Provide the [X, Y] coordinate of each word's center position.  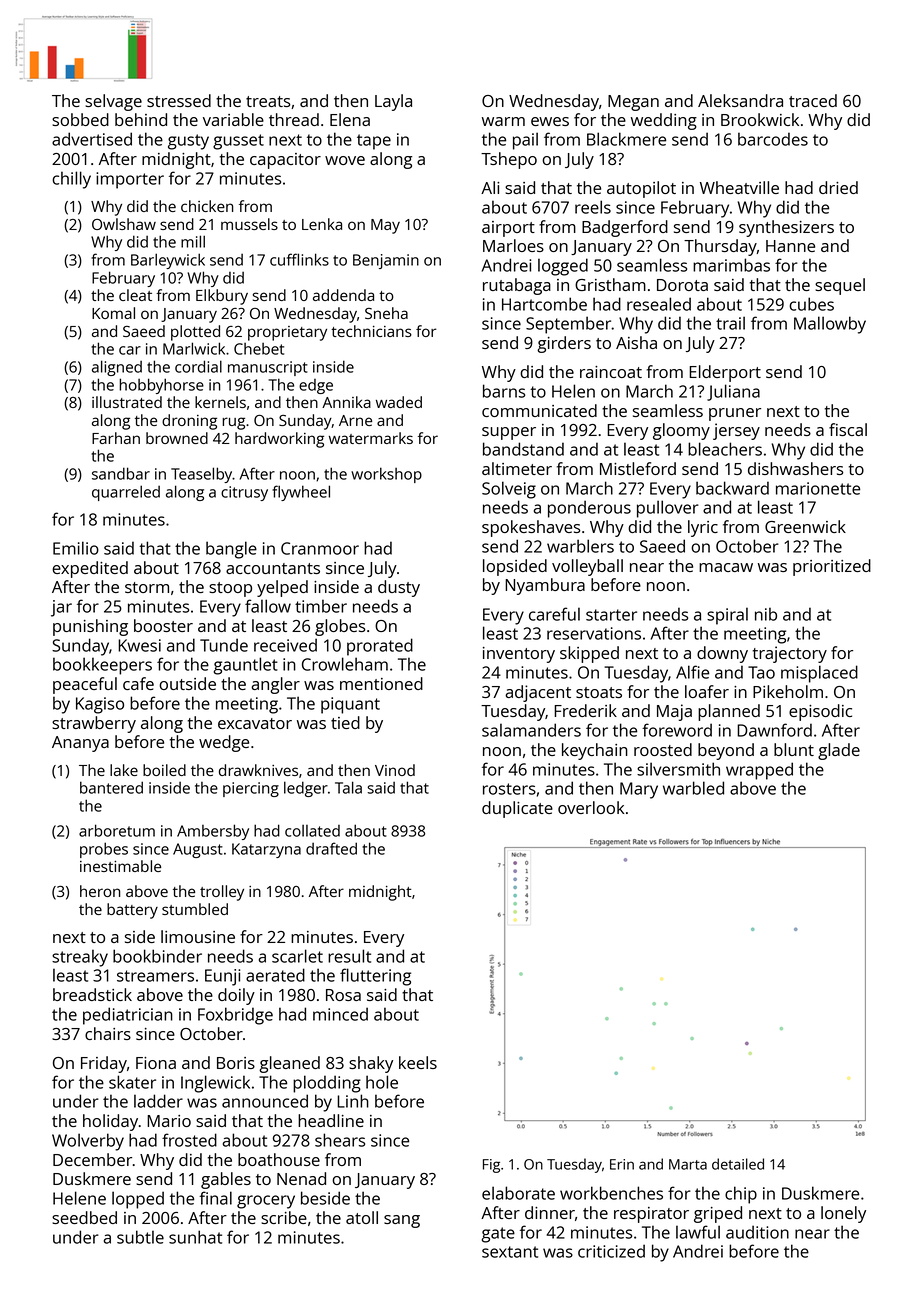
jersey [736, 431]
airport [508, 229]
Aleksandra [740, 100]
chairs [108, 1033]
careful [554, 614]
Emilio [76, 548]
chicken [207, 206]
